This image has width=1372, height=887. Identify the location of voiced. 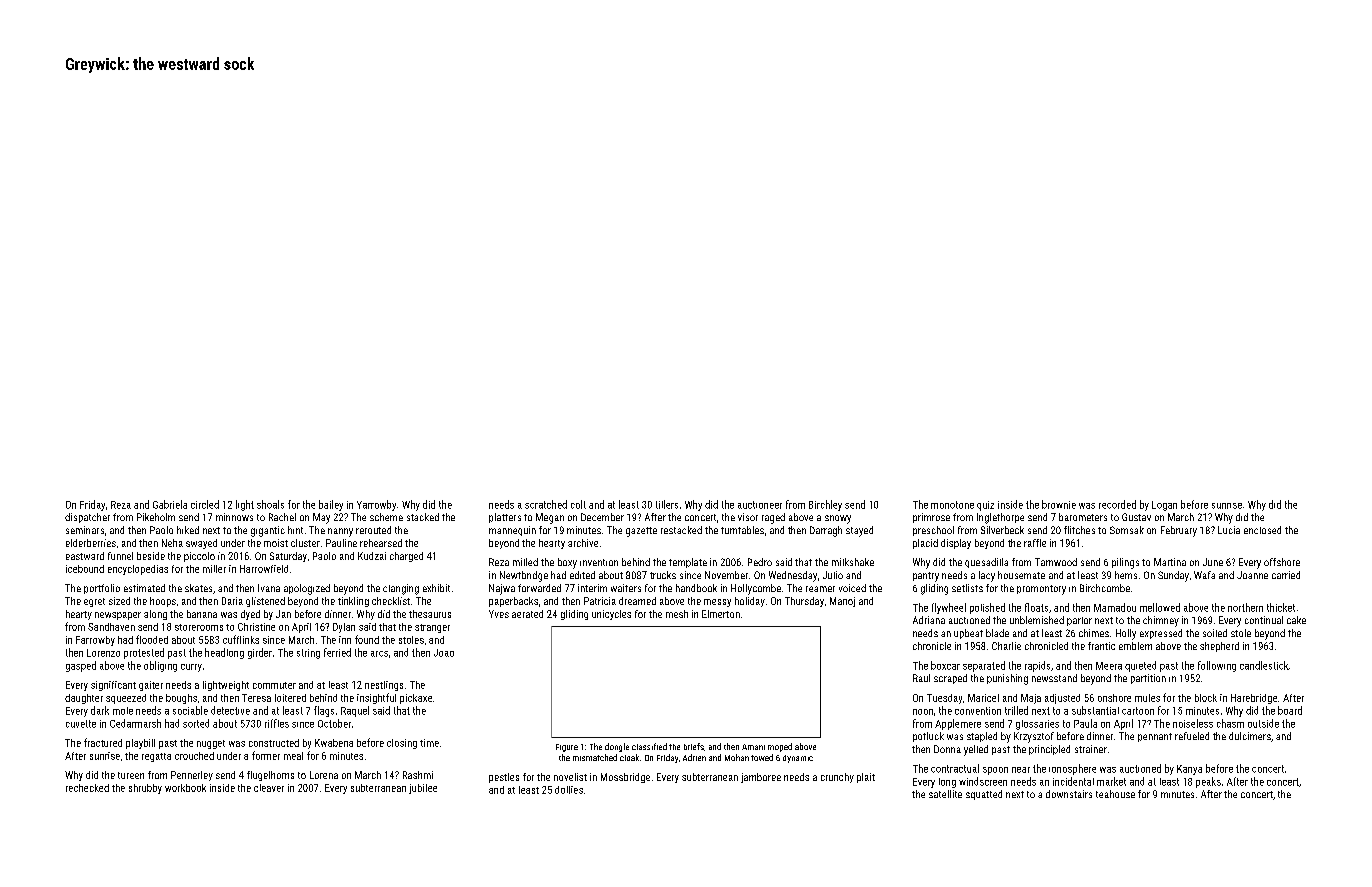
(852, 588).
